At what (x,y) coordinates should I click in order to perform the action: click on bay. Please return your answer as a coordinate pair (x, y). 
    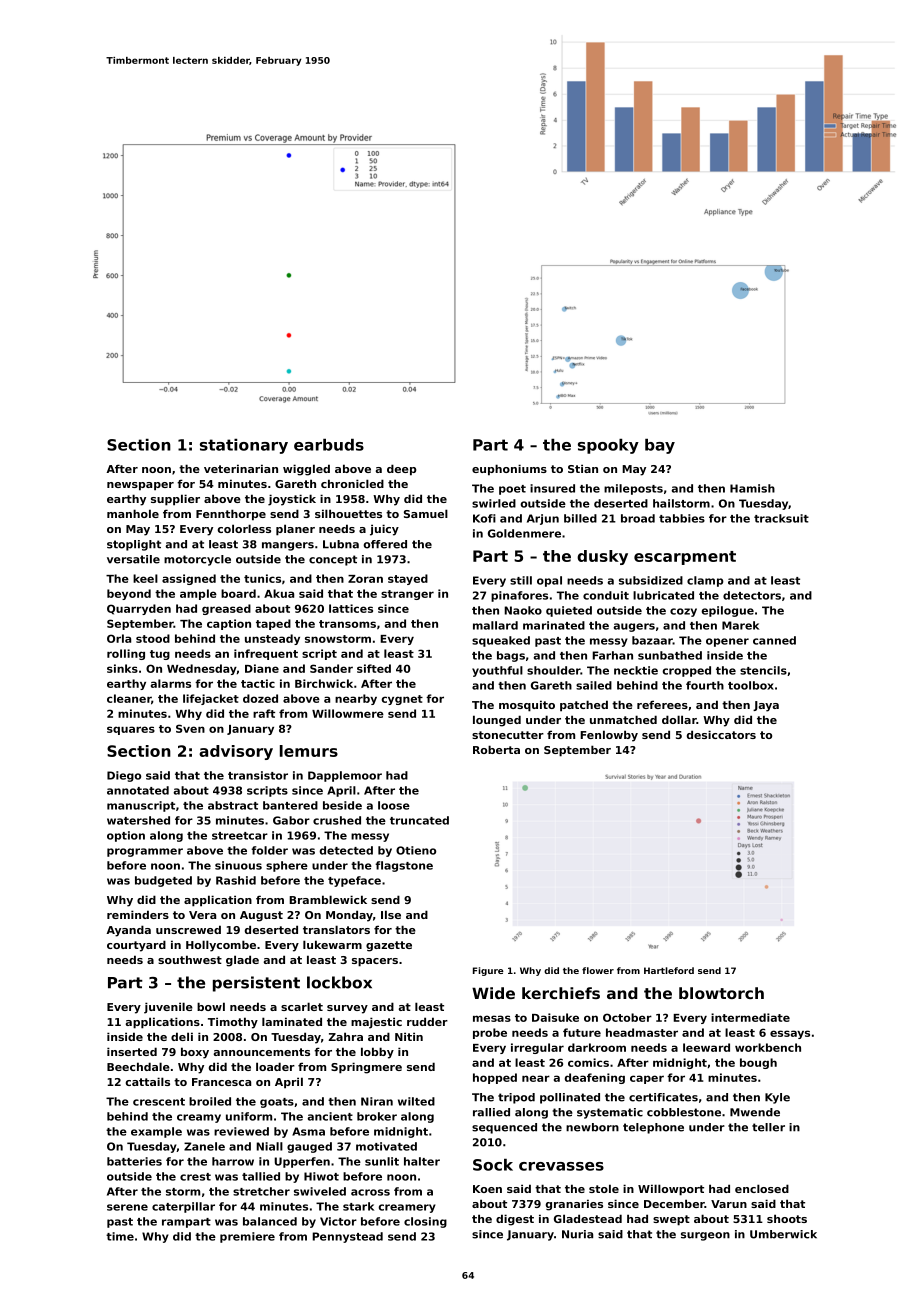
    Looking at the image, I should click on (660, 446).
